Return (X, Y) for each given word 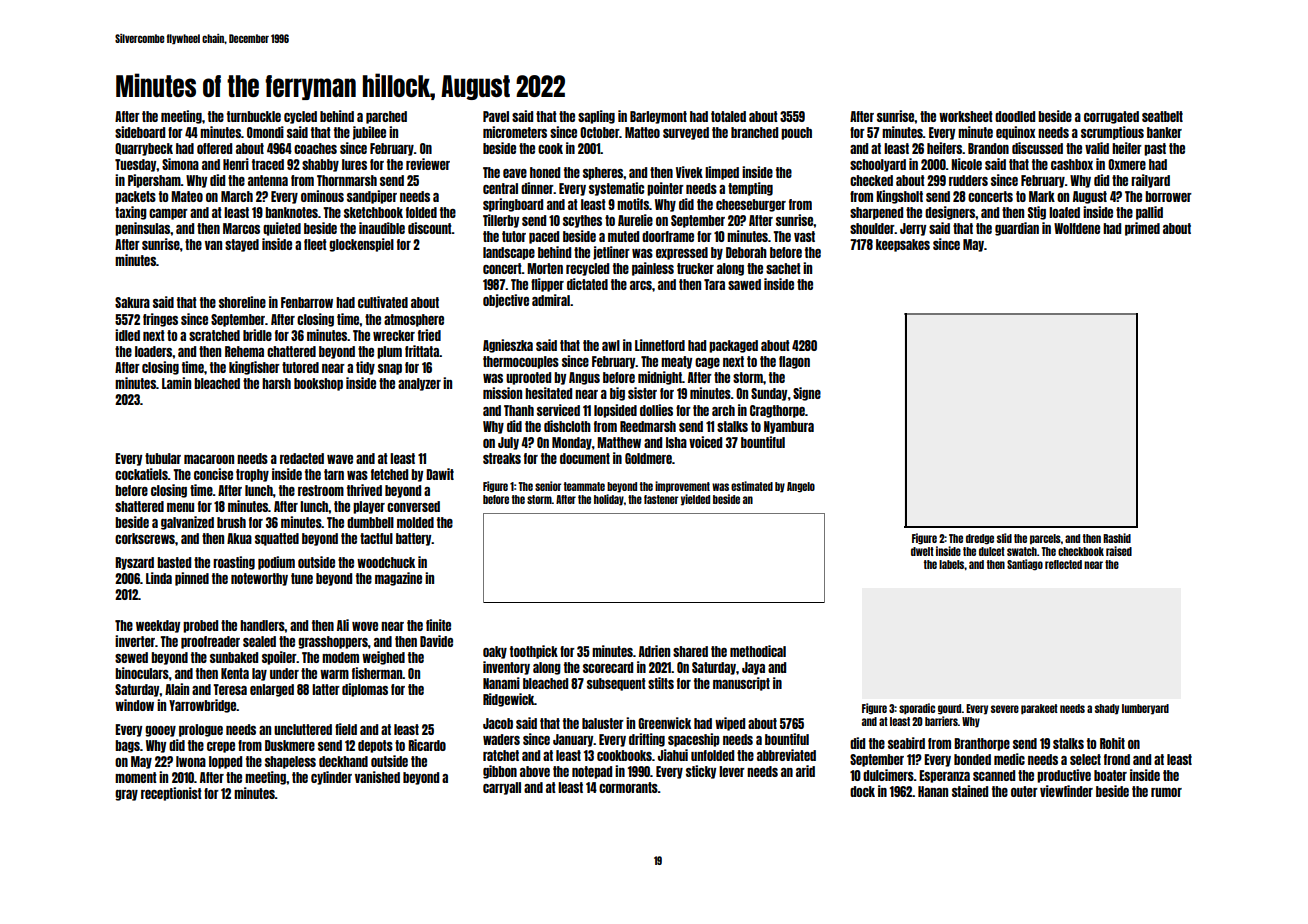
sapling (596, 117)
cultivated (383, 302)
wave (340, 459)
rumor (1166, 792)
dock (862, 791)
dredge (980, 539)
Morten (545, 268)
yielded (695, 500)
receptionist (171, 794)
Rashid (1117, 538)
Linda (159, 578)
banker (1164, 132)
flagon (794, 362)
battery (414, 539)
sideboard (140, 132)
